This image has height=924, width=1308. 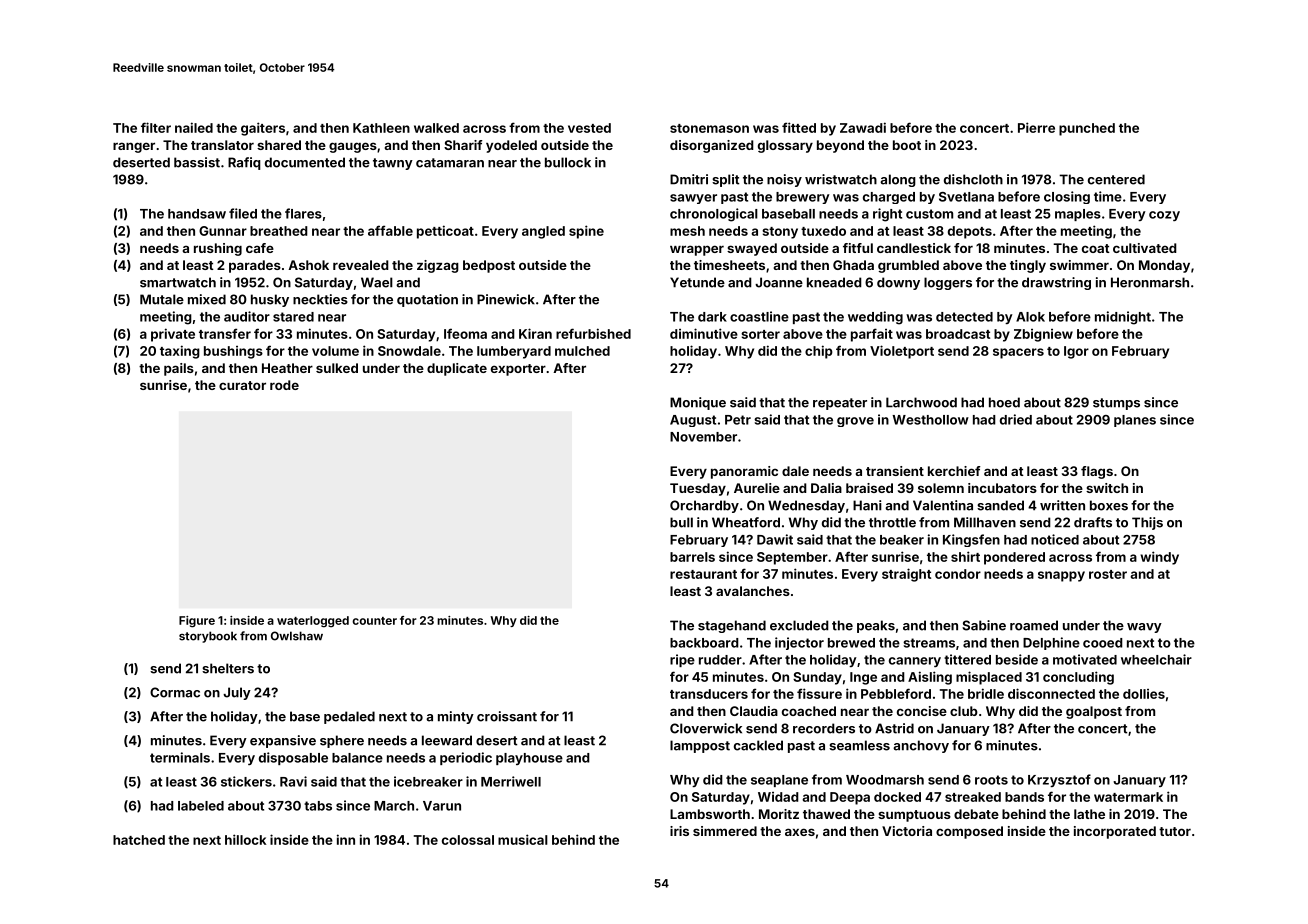 I want to click on flags, so click(x=1097, y=472).
